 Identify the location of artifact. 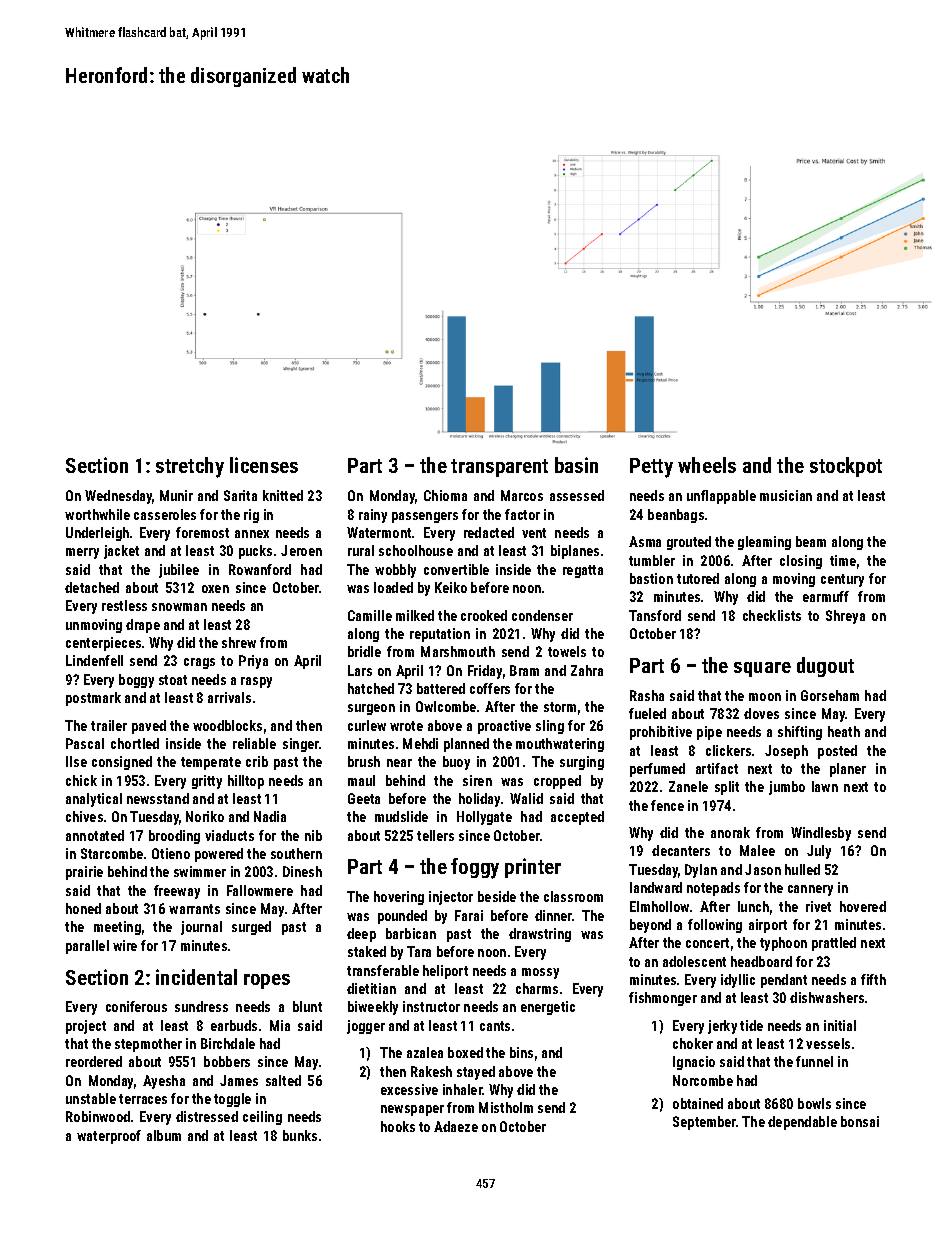
(717, 768).
